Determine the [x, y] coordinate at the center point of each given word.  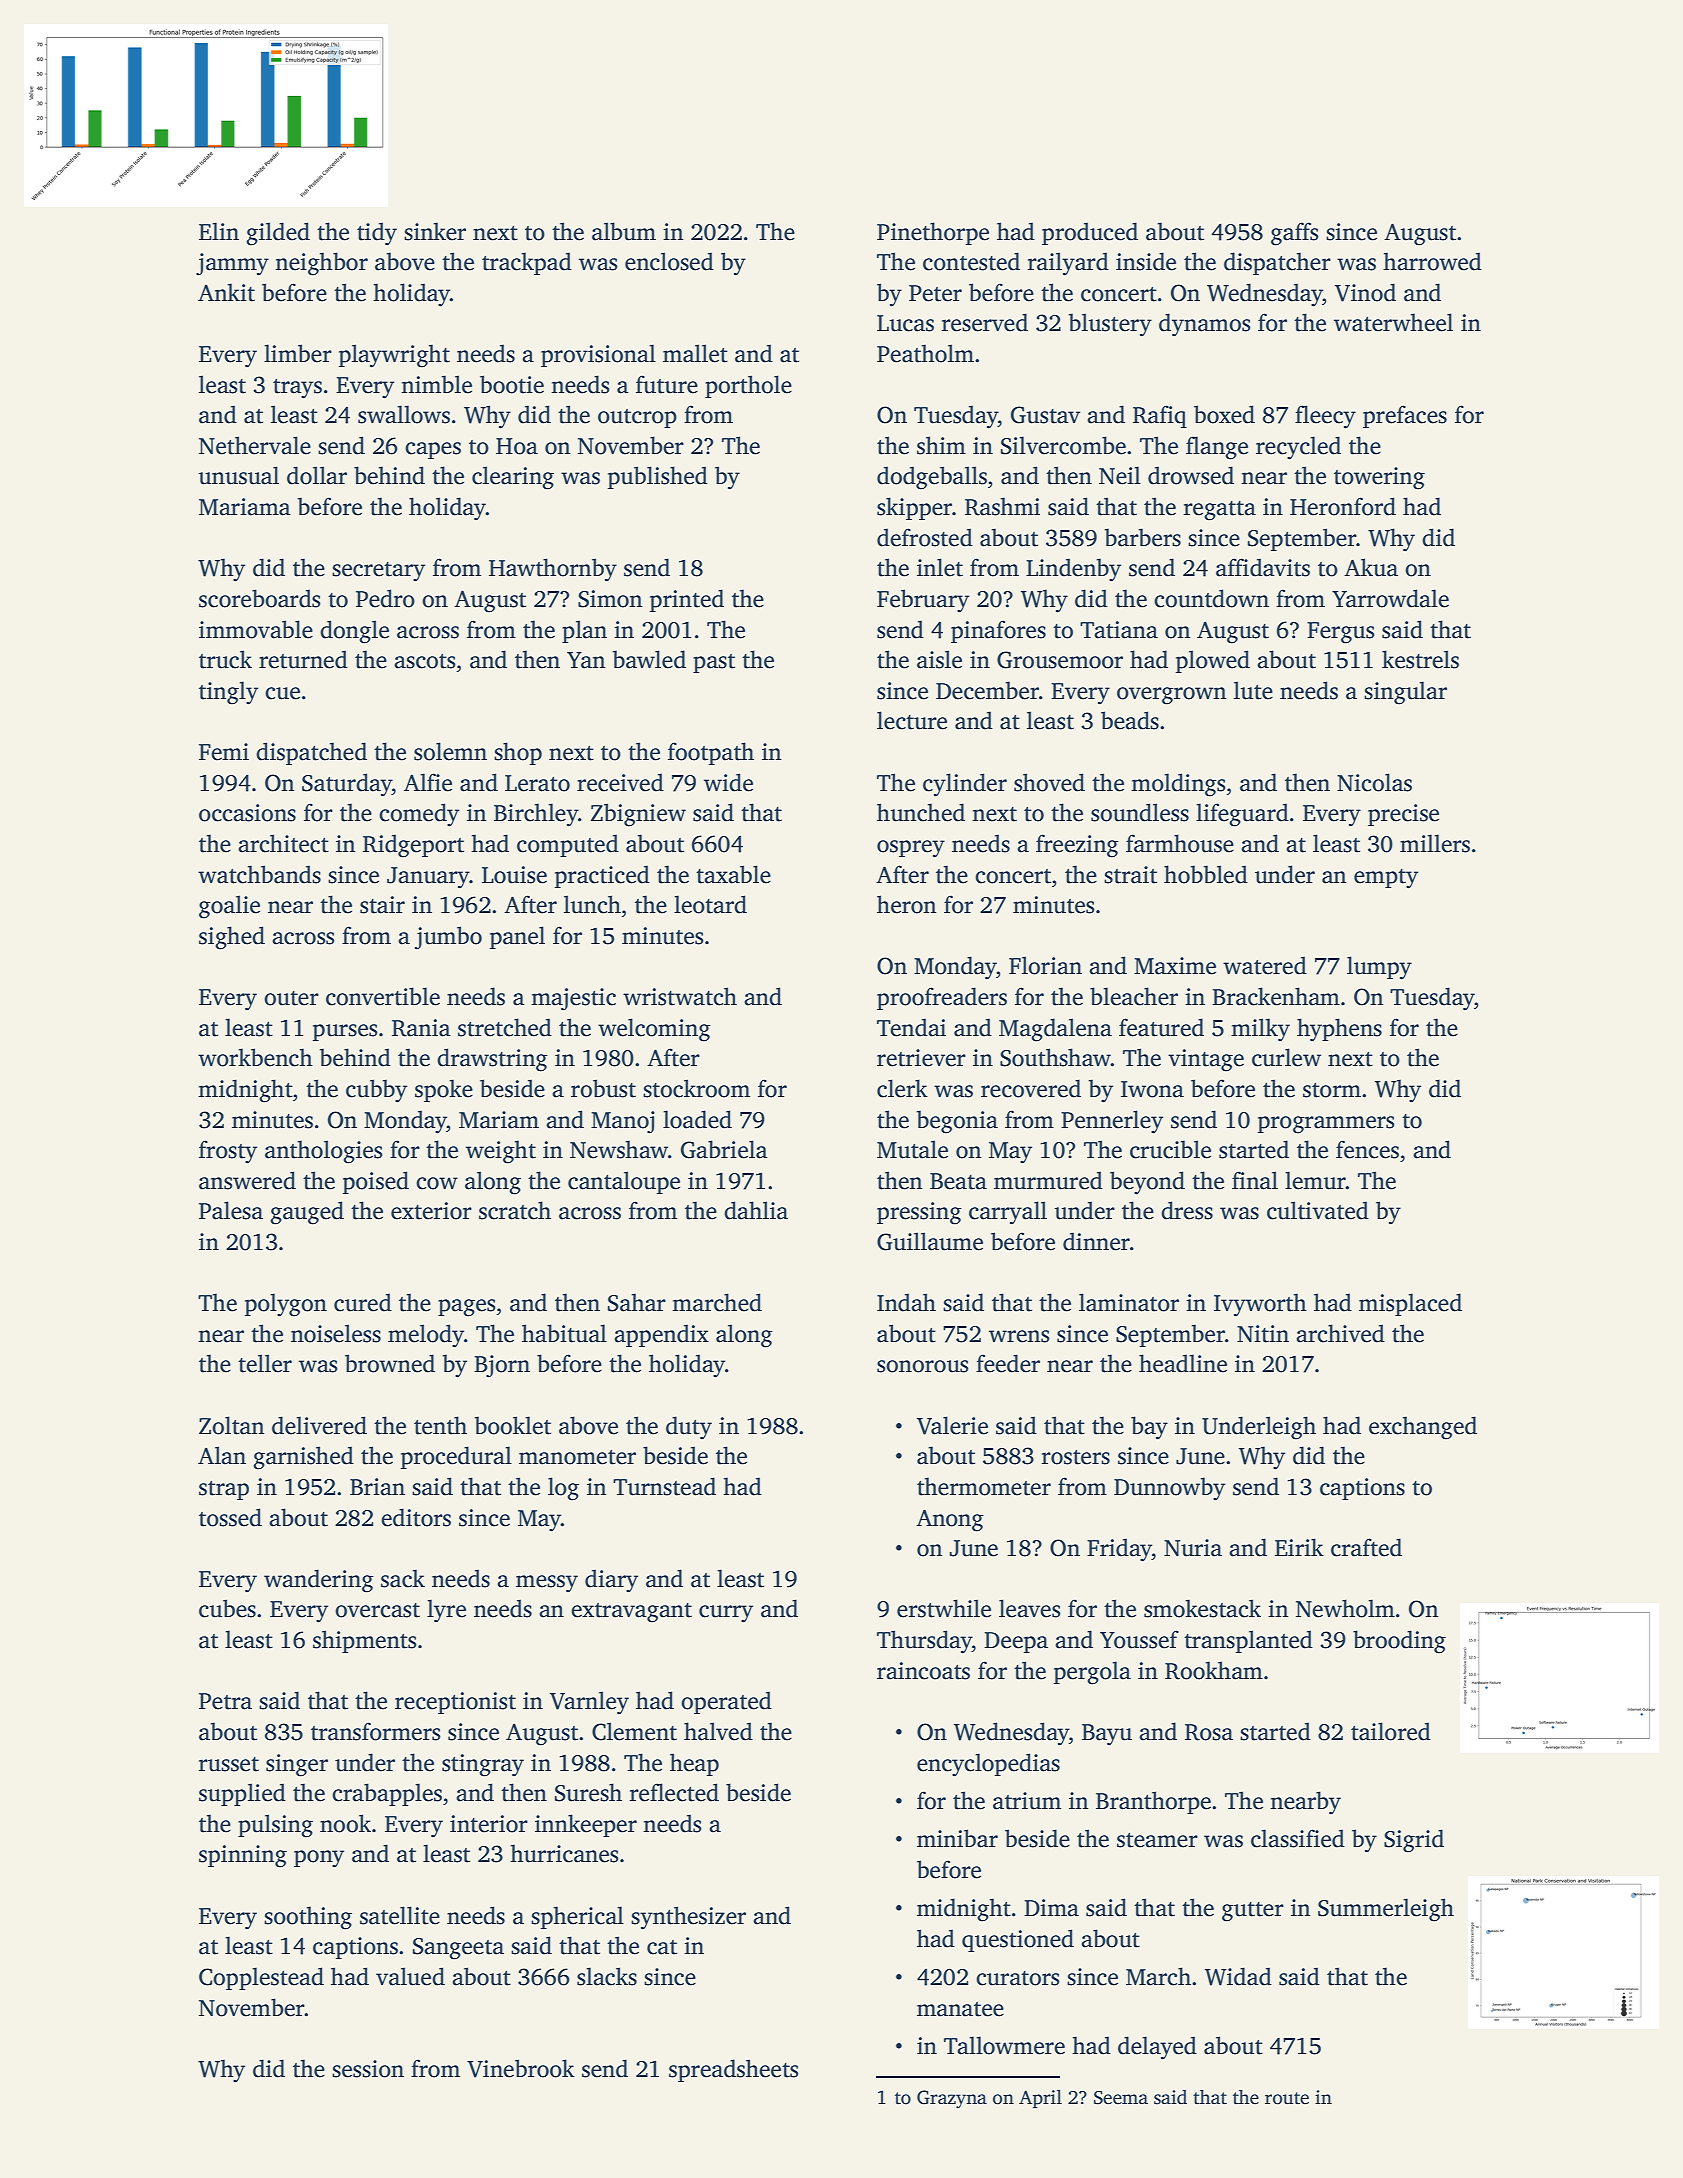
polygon [286, 1305]
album [624, 231]
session [368, 2069]
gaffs [1294, 234]
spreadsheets [733, 2070]
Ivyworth [1260, 1305]
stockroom [696, 1088]
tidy [377, 233]
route [1287, 2098]
